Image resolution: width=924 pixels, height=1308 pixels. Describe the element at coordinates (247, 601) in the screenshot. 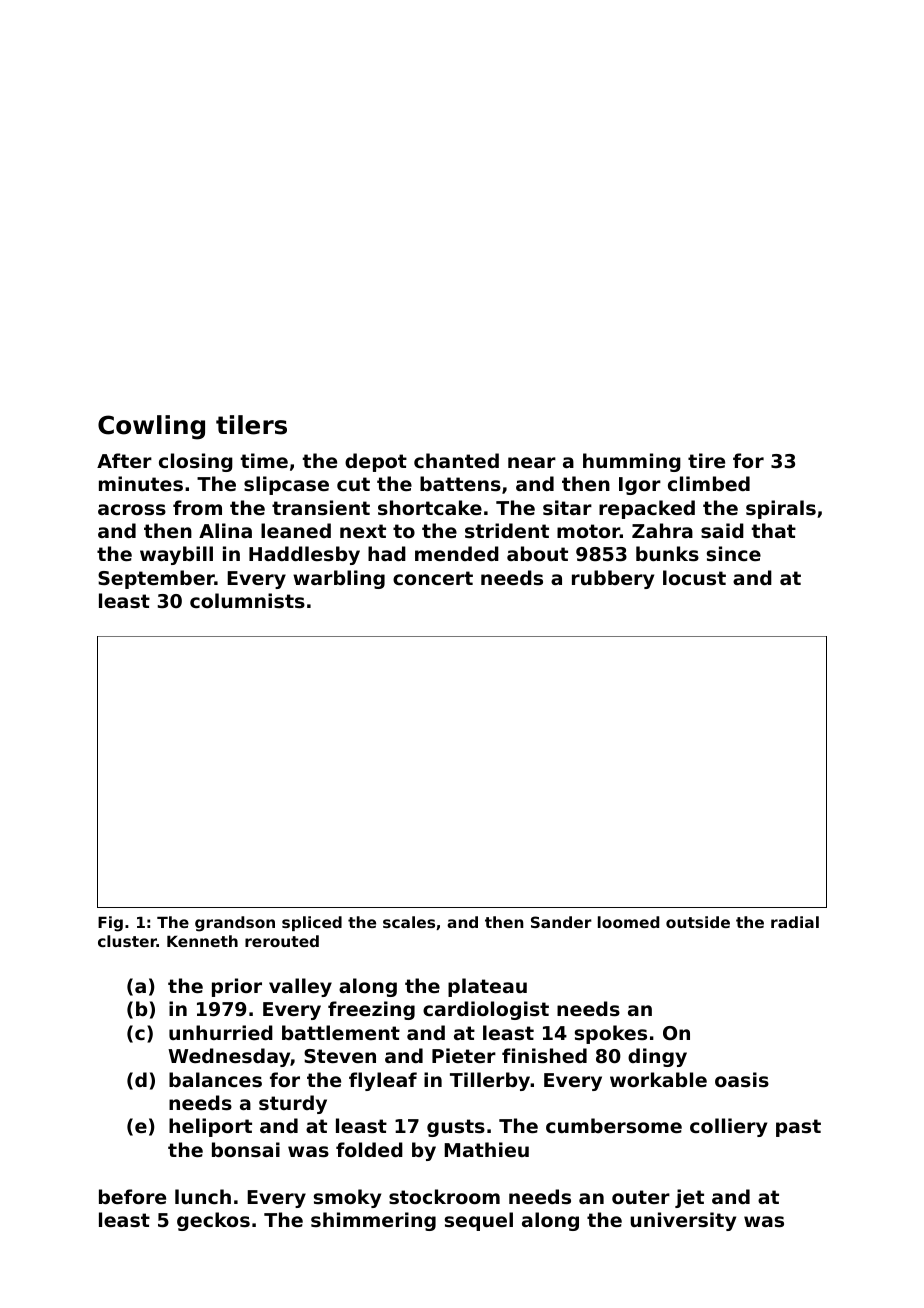

I see `columnists` at that location.
